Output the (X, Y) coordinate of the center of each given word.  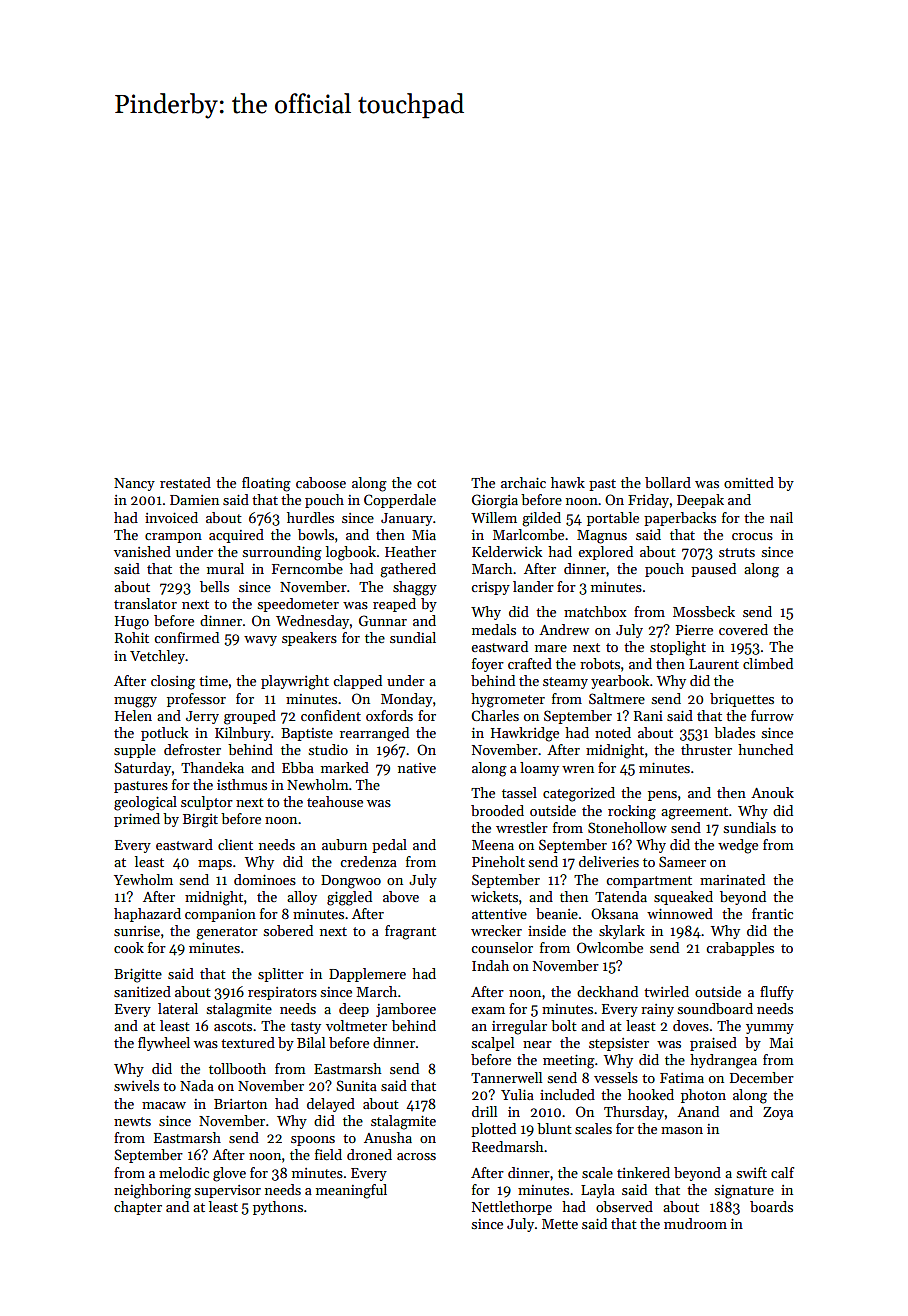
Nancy (134, 484)
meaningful (351, 1191)
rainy (657, 1010)
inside (547, 930)
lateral (178, 1008)
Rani (648, 716)
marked (345, 767)
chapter (138, 1208)
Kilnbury (243, 734)
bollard (668, 482)
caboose (321, 482)
